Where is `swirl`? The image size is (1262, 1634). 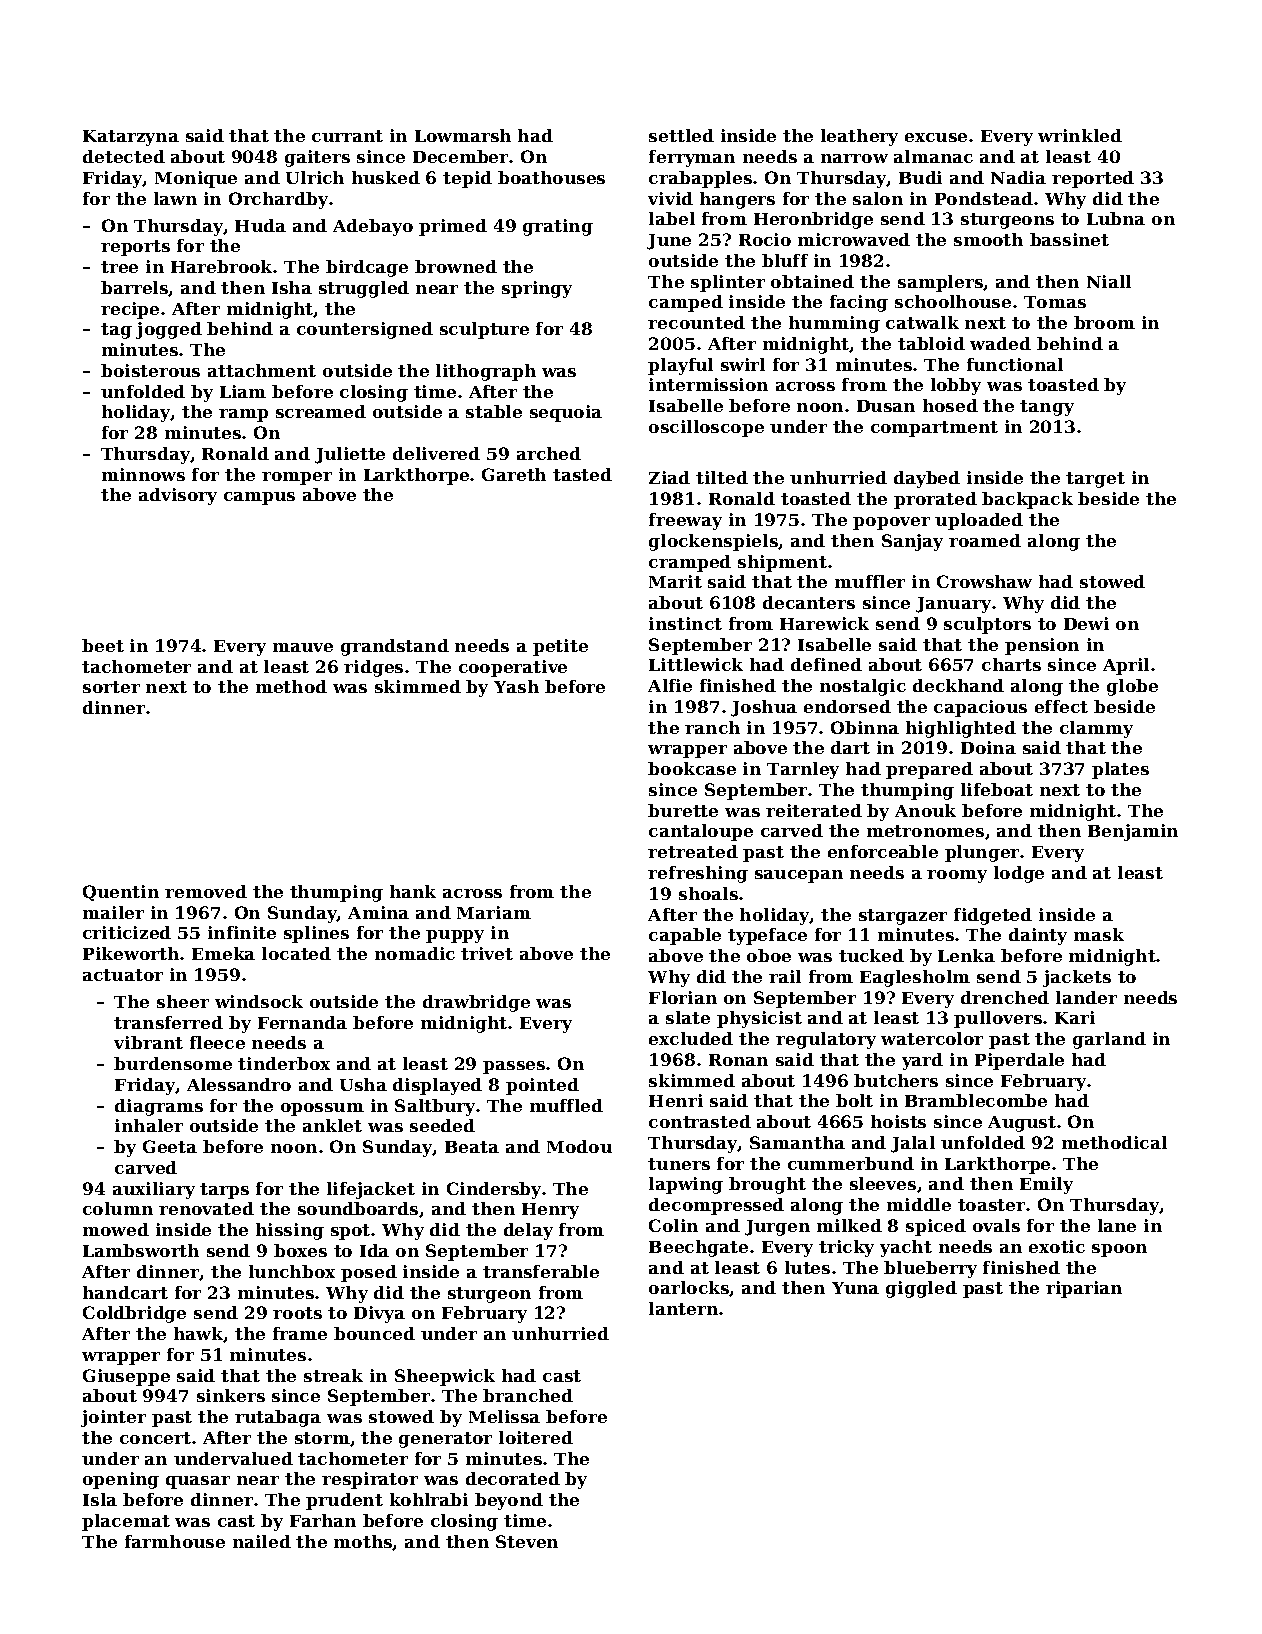 swirl is located at coordinates (743, 364).
